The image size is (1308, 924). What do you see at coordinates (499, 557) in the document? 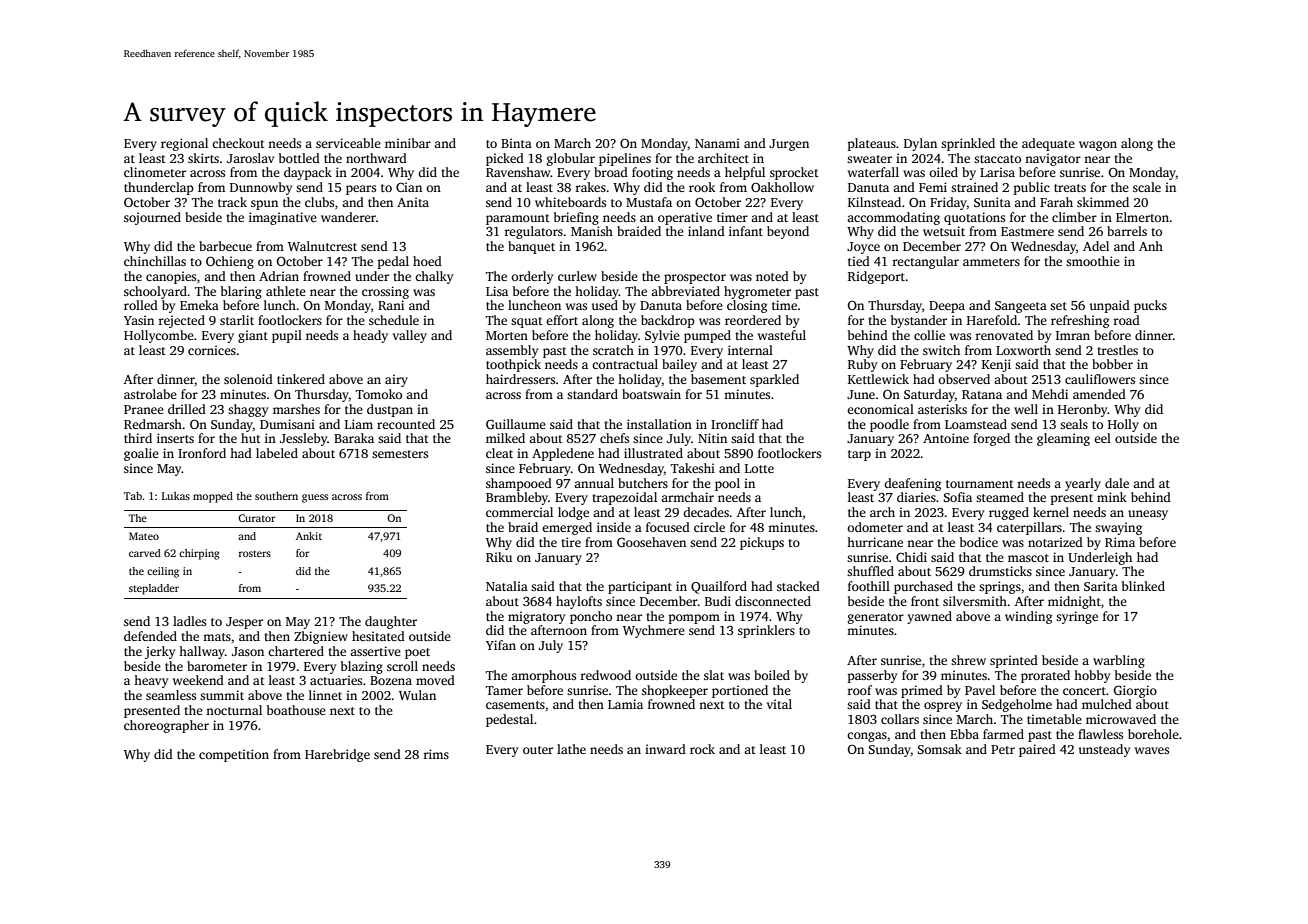
I see `Riku` at bounding box center [499, 557].
